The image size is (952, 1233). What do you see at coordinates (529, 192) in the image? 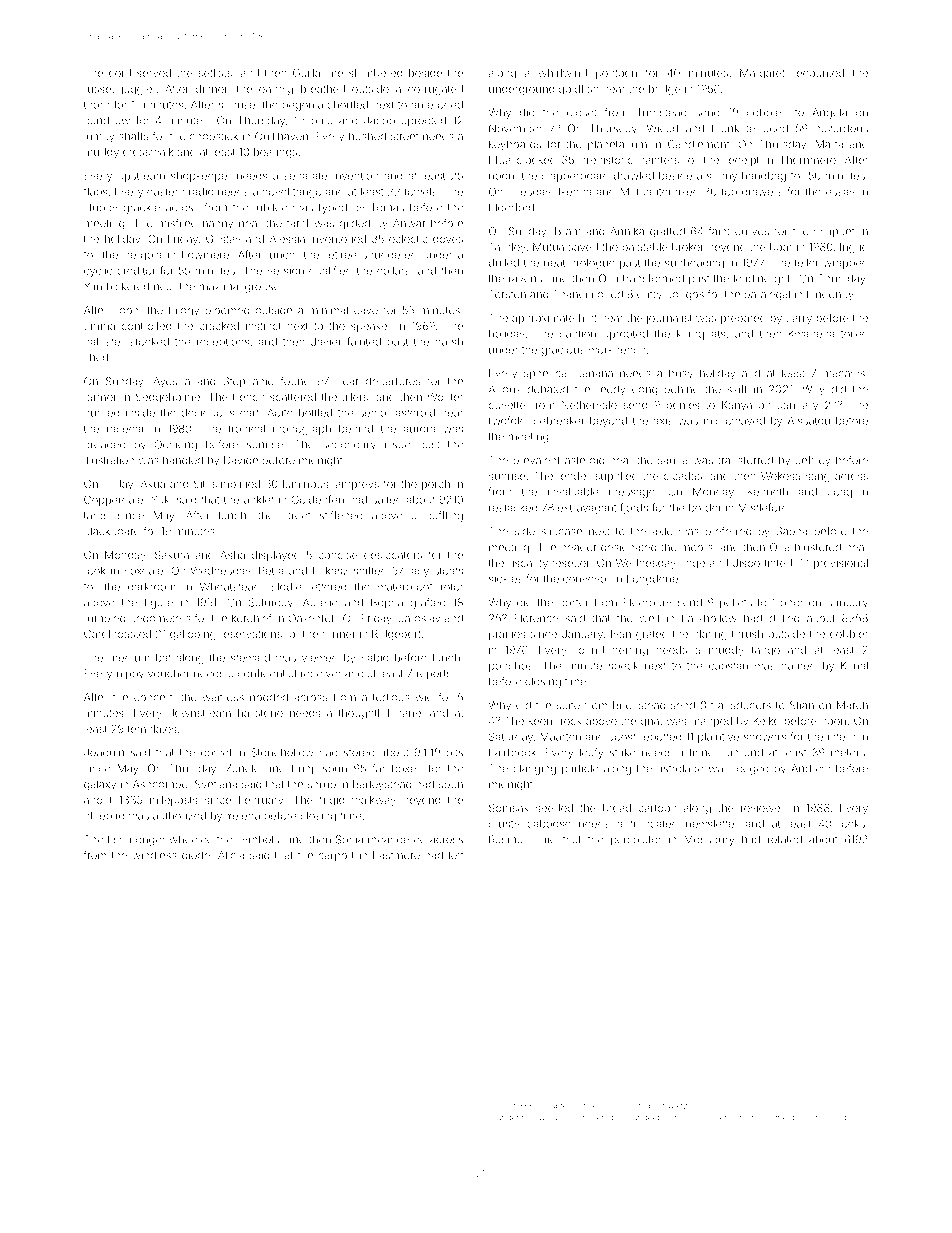
I see `Tuesday` at bounding box center [529, 192].
